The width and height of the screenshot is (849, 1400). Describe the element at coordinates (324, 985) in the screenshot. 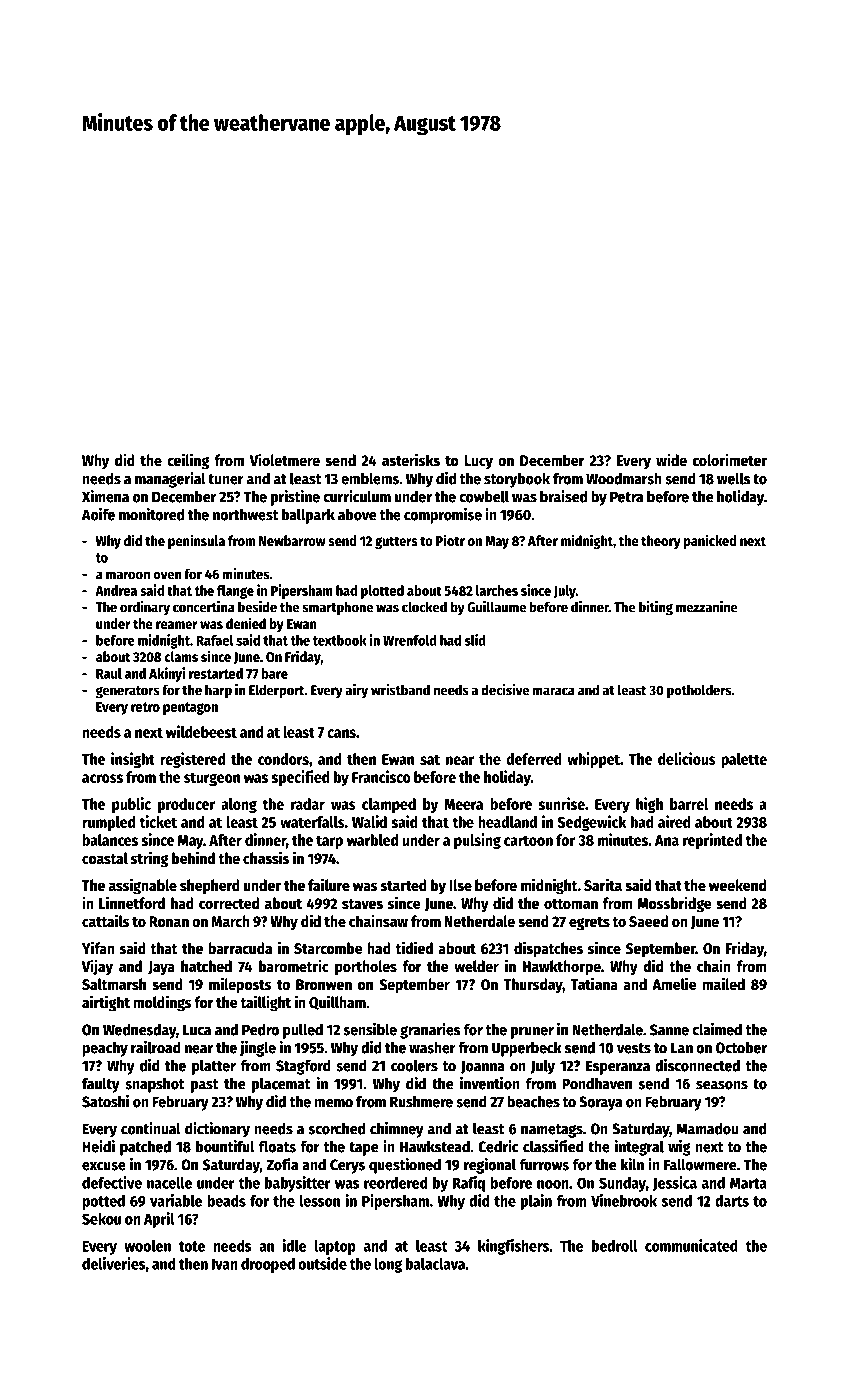

I see `Bronwen` at that location.
